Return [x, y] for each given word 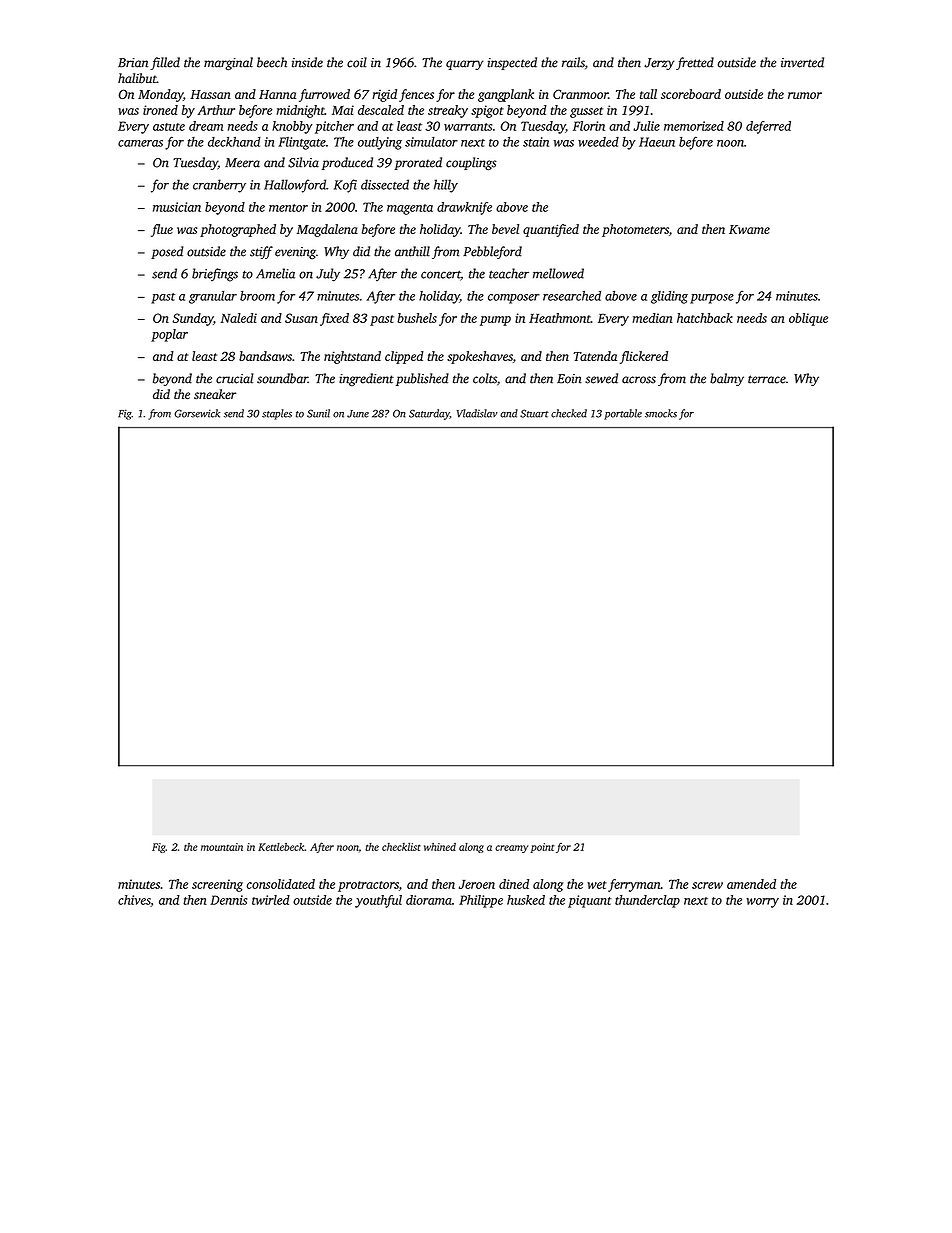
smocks [661, 413]
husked [526, 900]
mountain [222, 847]
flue [162, 230]
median [652, 318]
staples [277, 414]
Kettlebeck [281, 847]
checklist [401, 847]
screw [707, 885]
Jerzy [659, 64]
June [358, 414]
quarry [464, 65]
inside [307, 62]
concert [441, 275]
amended [751, 884]
